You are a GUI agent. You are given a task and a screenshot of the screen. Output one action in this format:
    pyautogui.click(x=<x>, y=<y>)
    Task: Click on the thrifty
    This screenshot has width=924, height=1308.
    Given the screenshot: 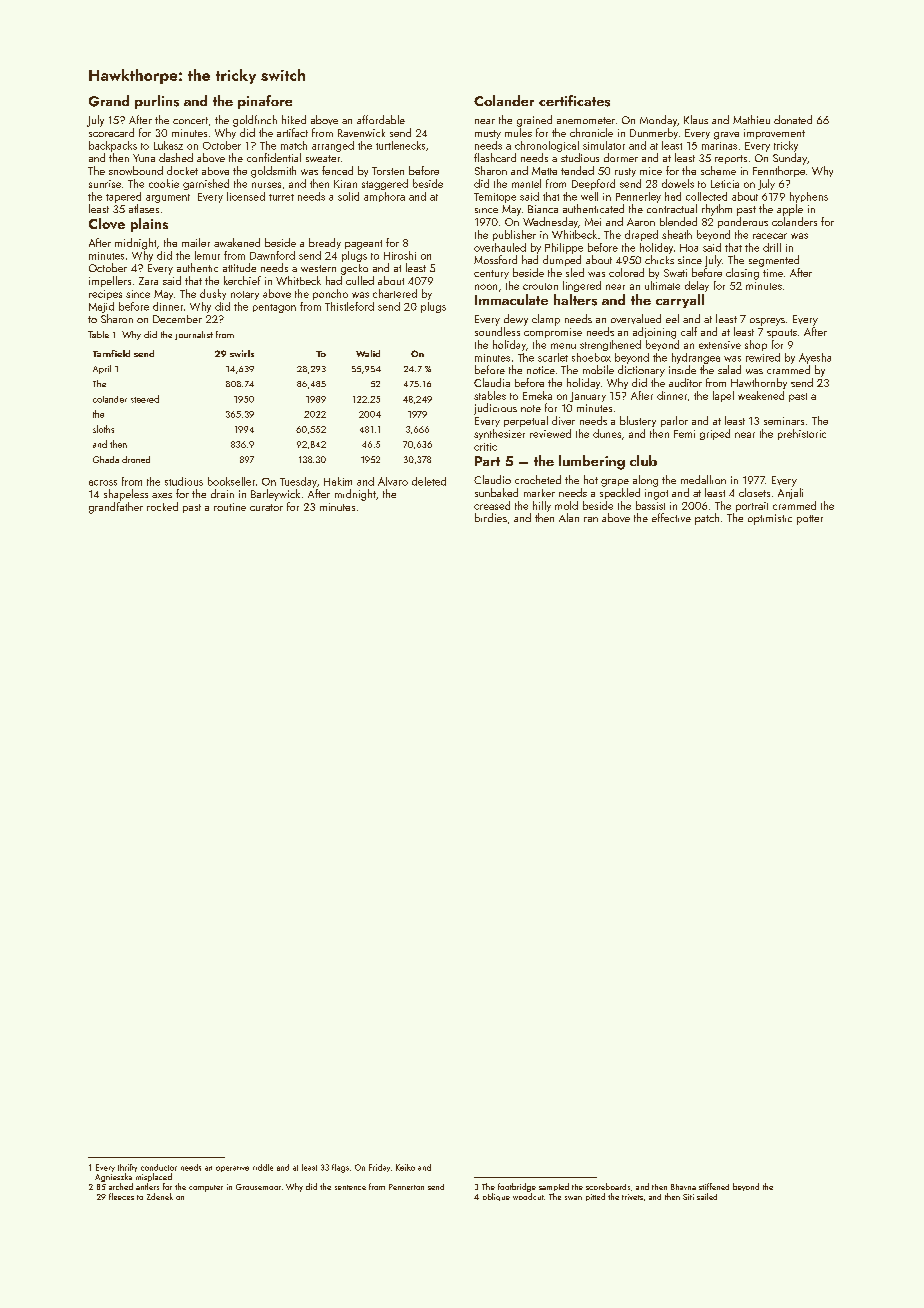 What is the action you would take?
    pyautogui.click(x=127, y=1168)
